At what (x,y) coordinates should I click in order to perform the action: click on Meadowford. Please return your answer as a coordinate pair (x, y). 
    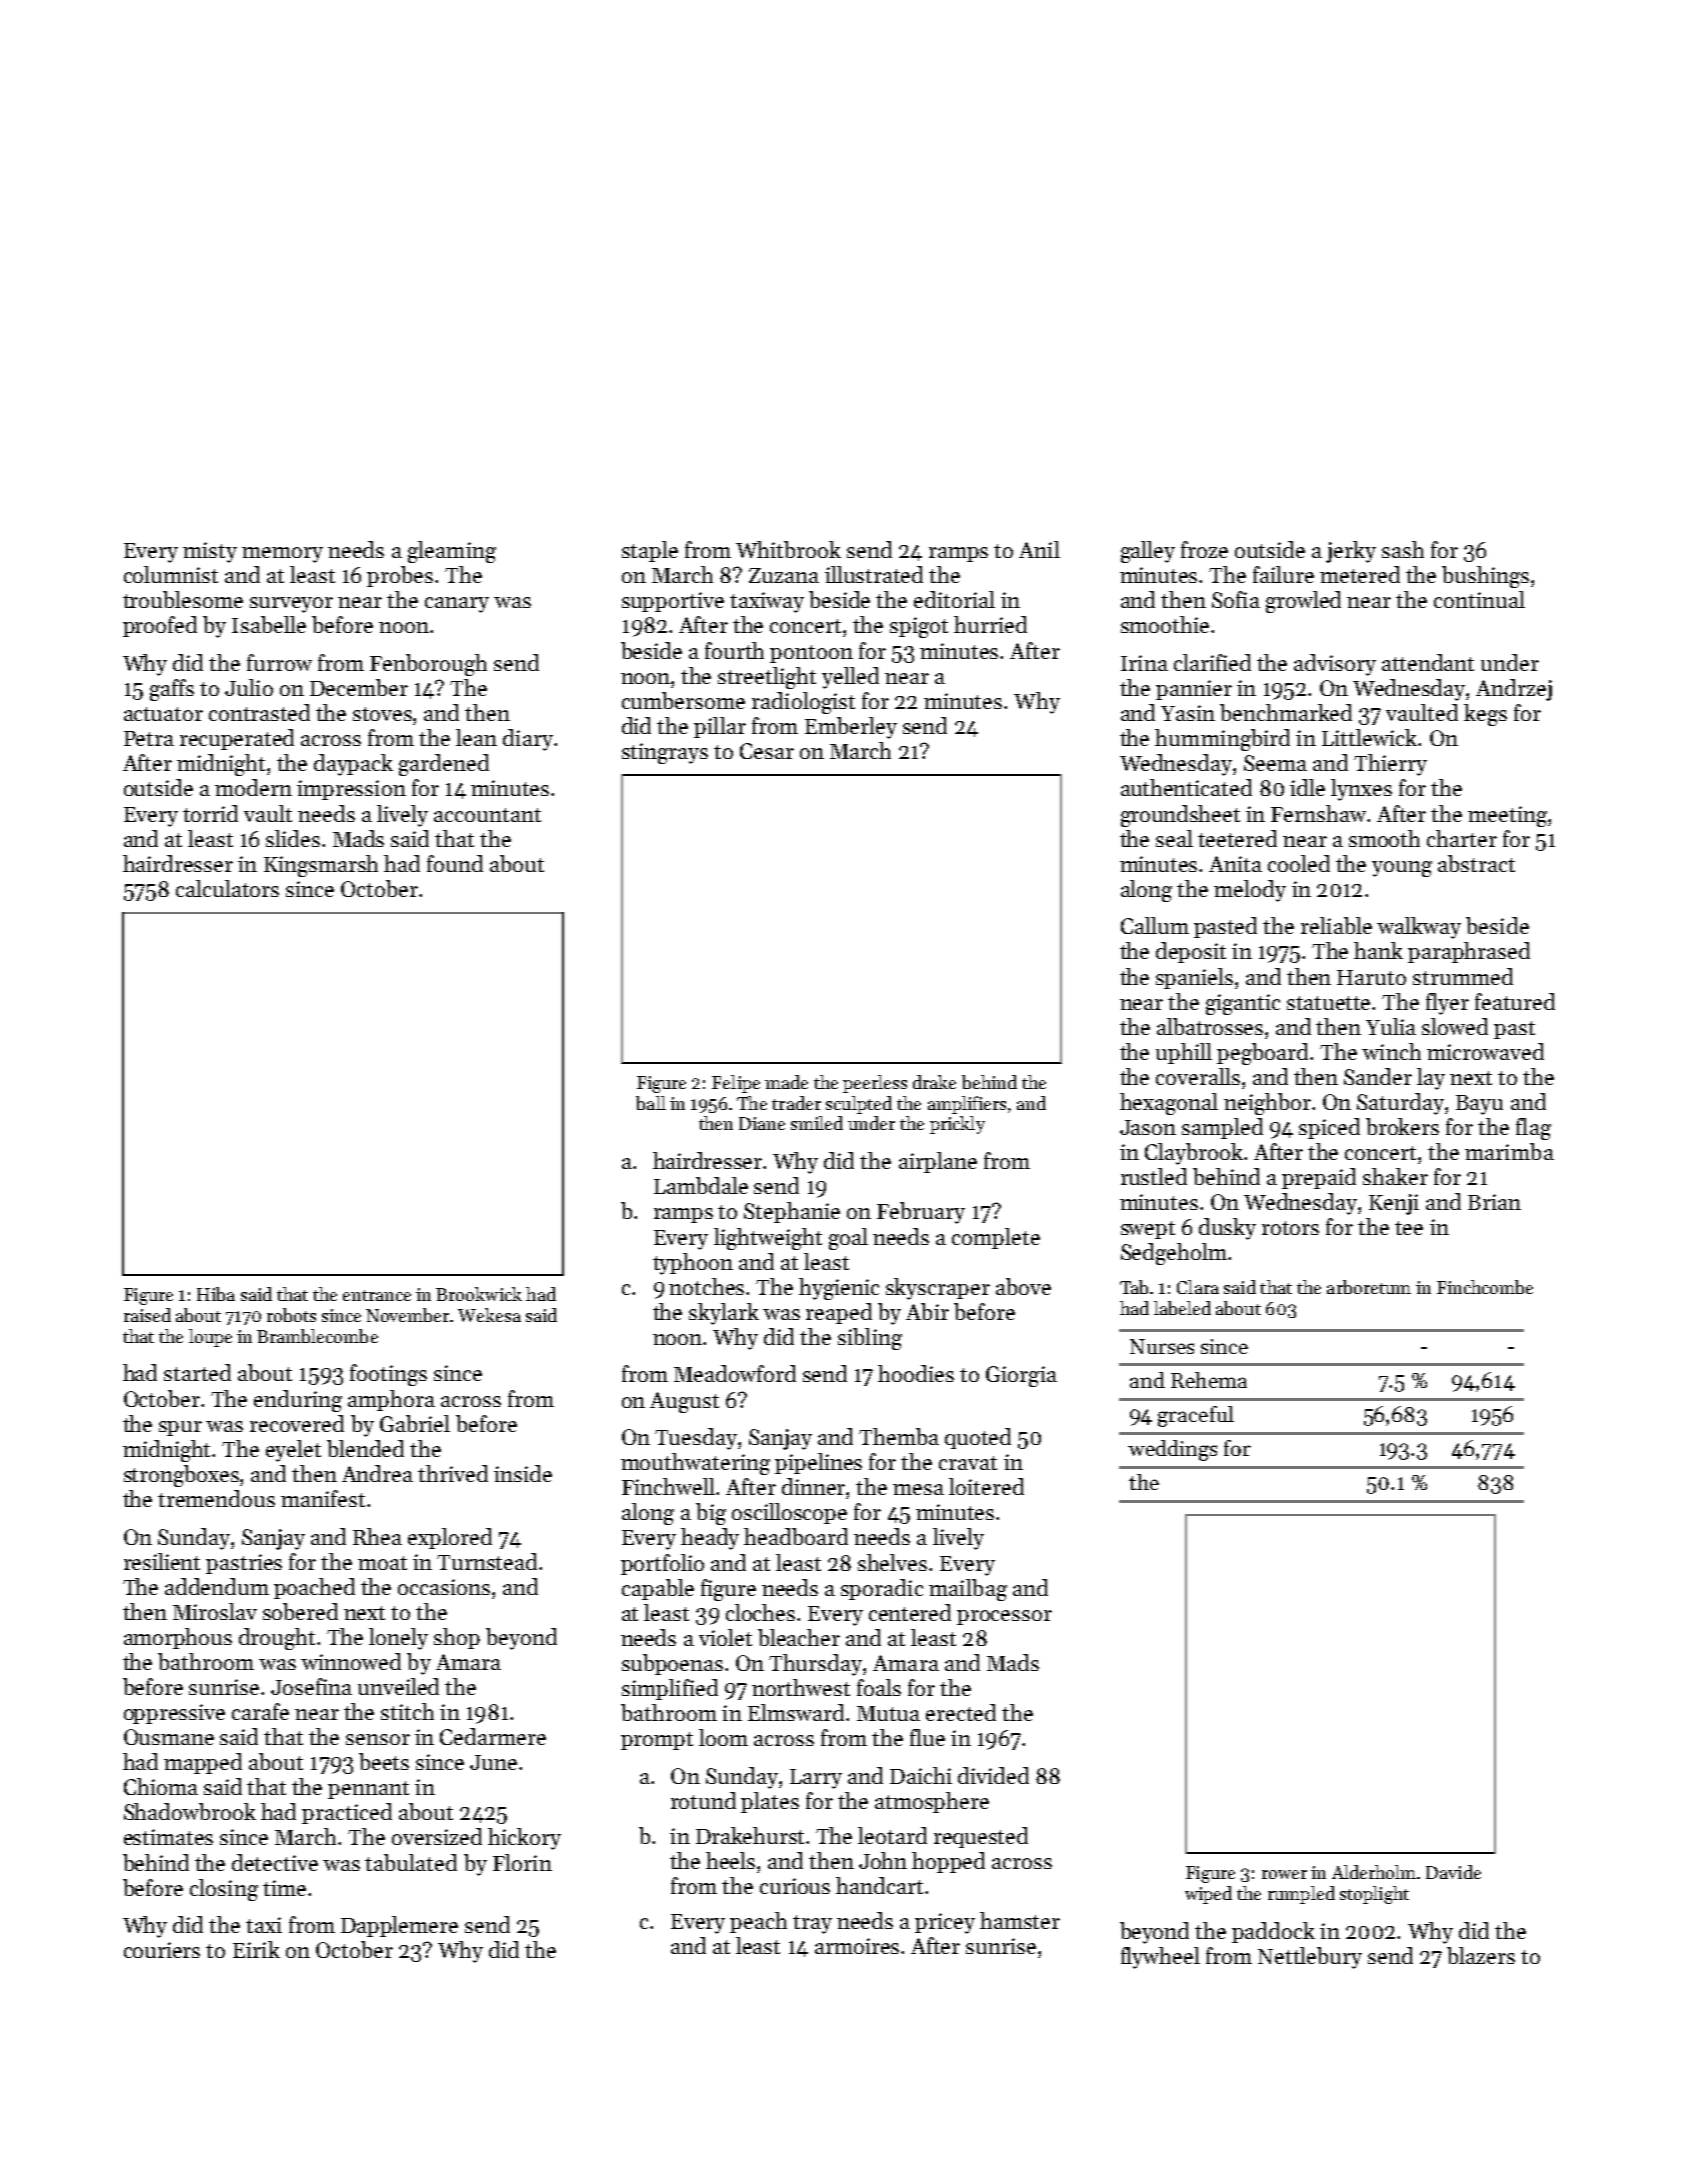
    Looking at the image, I should click on (735, 1373).
